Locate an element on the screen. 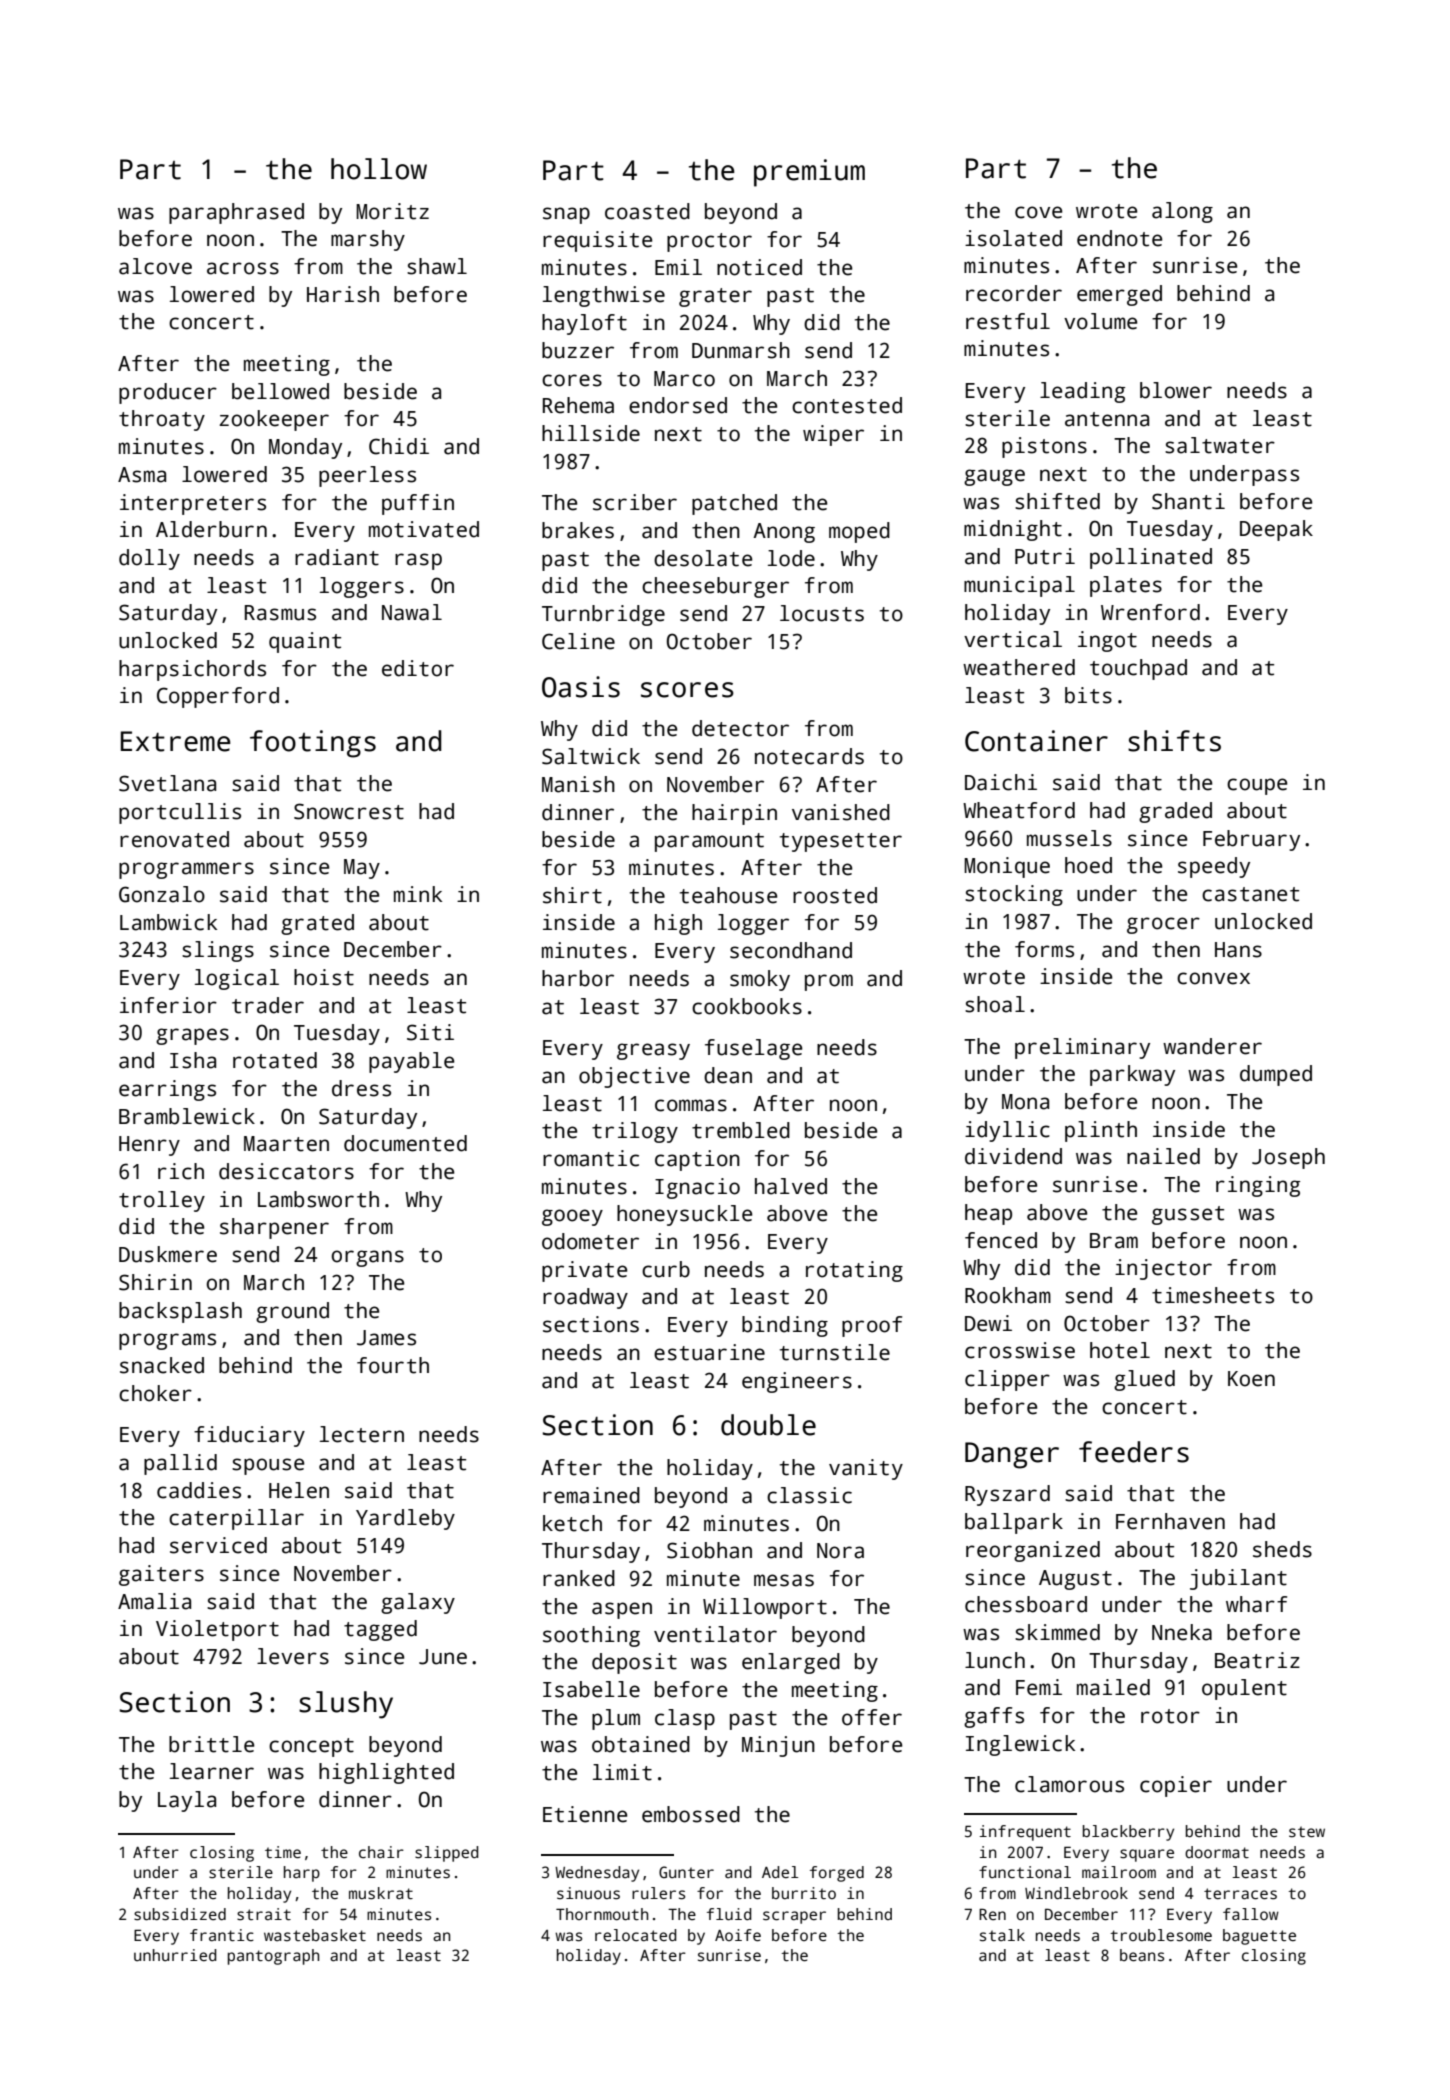  Duskmere is located at coordinates (168, 1254).
